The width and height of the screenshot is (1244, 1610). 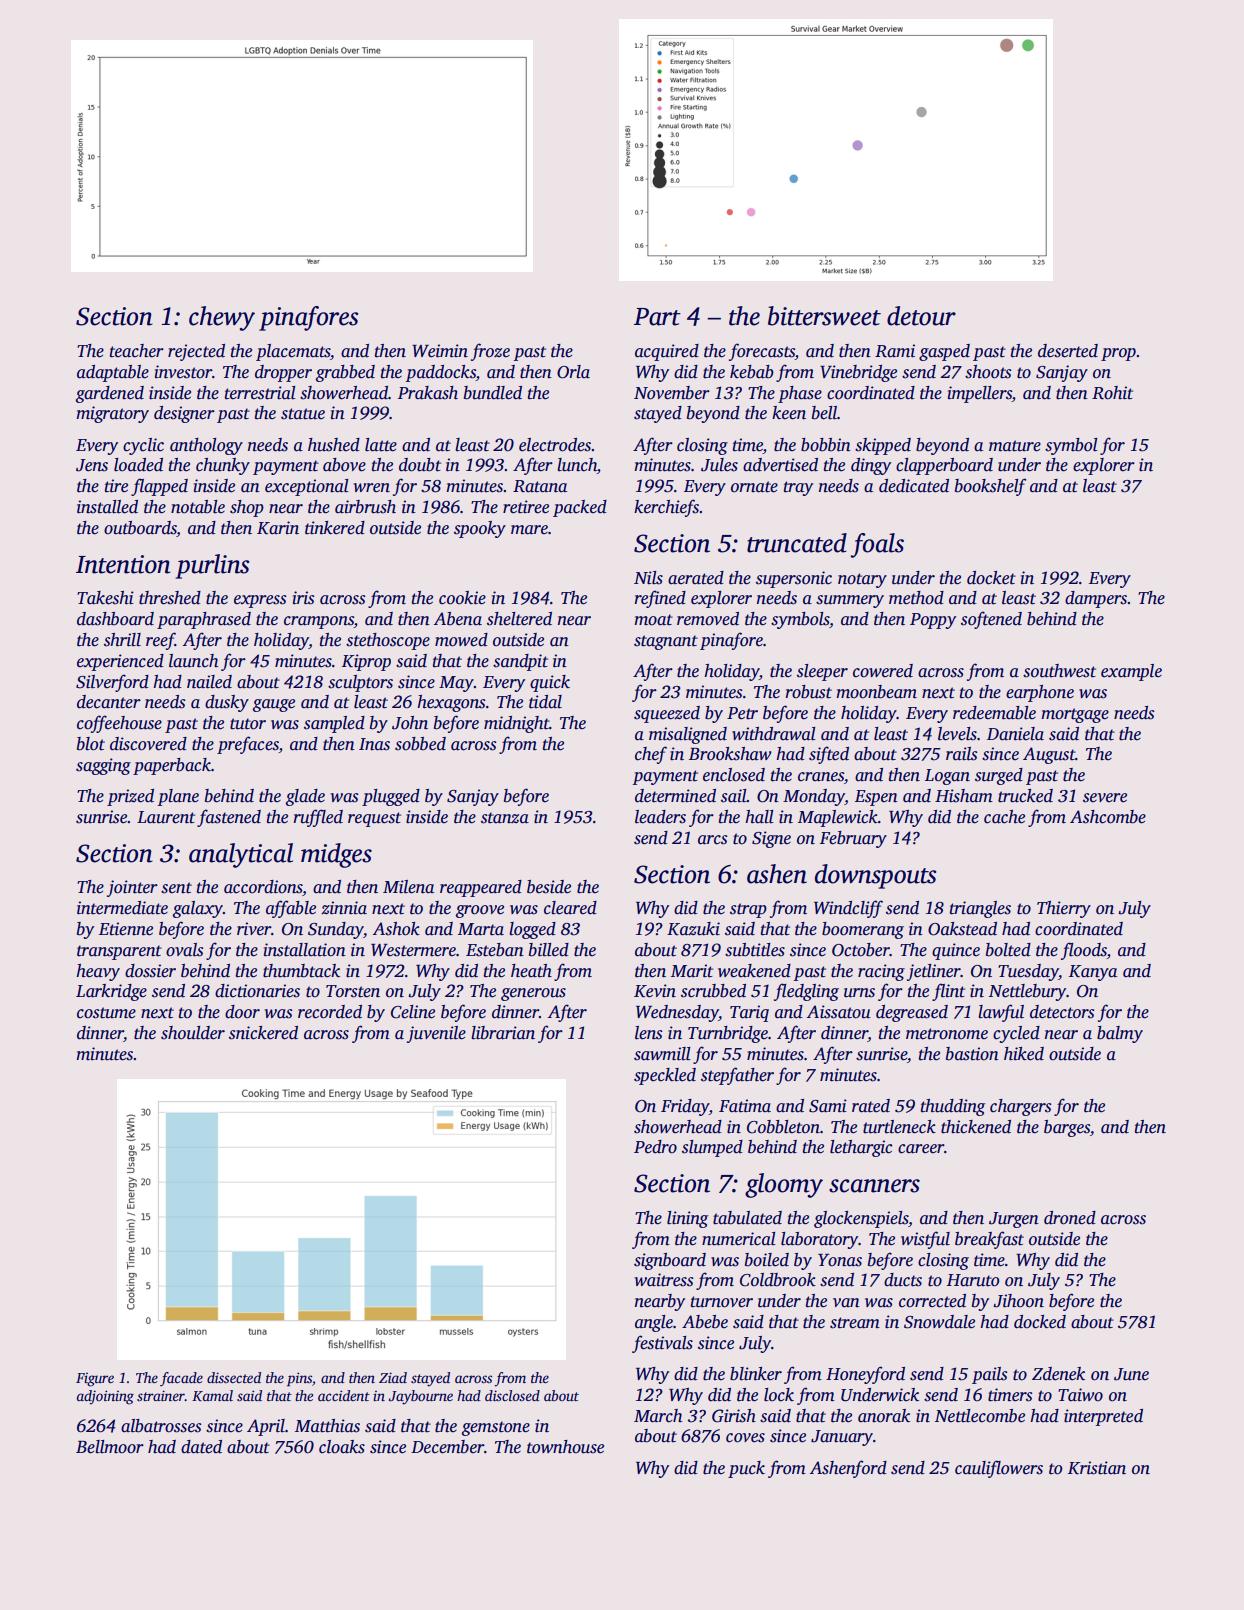 What do you see at coordinates (1093, 973) in the screenshot?
I see `Kanya` at bounding box center [1093, 973].
